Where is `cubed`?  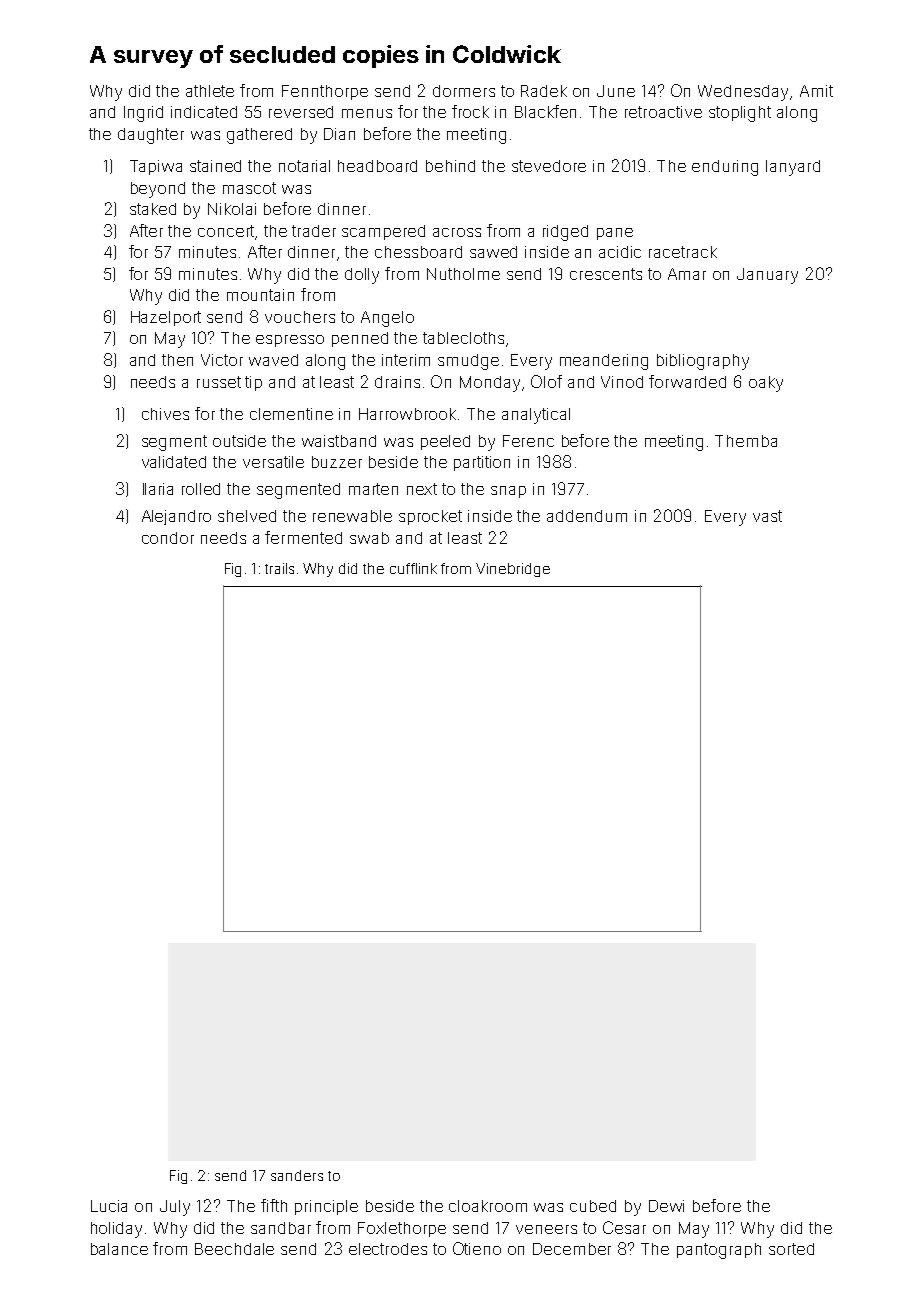 cubed is located at coordinates (593, 1206).
